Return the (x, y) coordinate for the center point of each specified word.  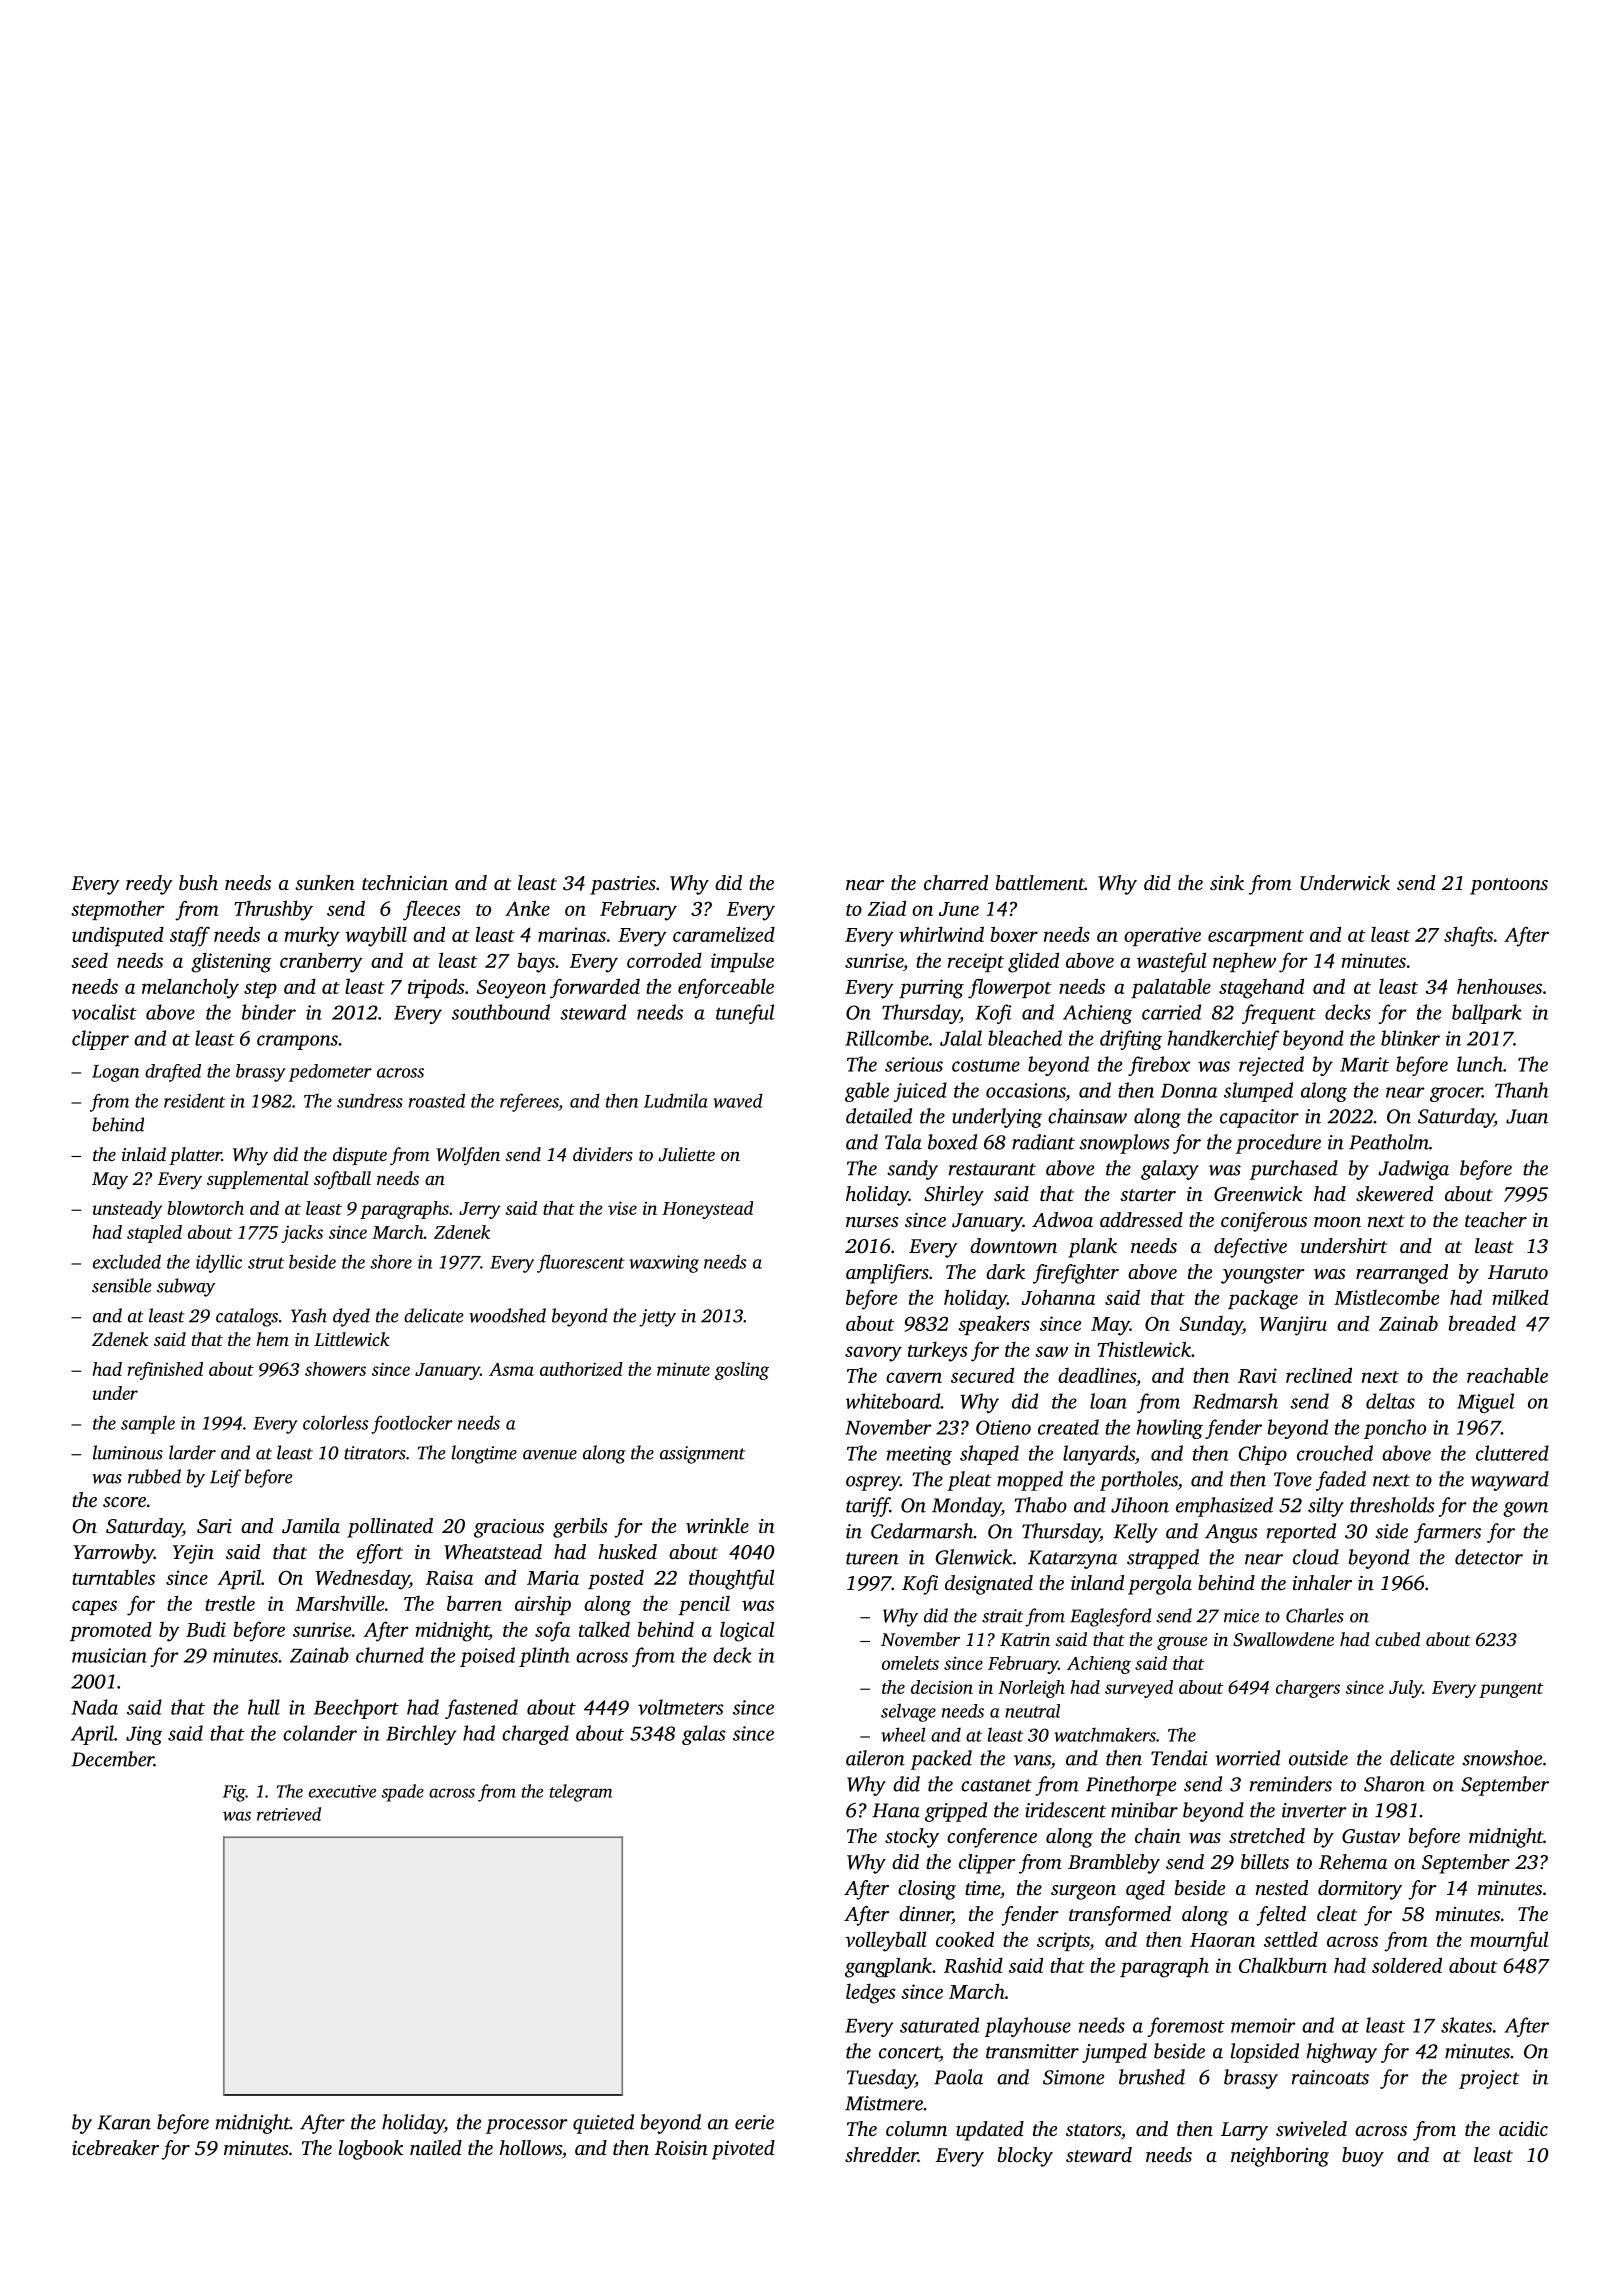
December (112, 1759)
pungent (1511, 1690)
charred (956, 882)
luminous (128, 1452)
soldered (1407, 1965)
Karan (124, 2122)
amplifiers (887, 1274)
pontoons (1509, 886)
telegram (581, 1793)
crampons (297, 1042)
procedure (1278, 1144)
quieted (603, 2124)
